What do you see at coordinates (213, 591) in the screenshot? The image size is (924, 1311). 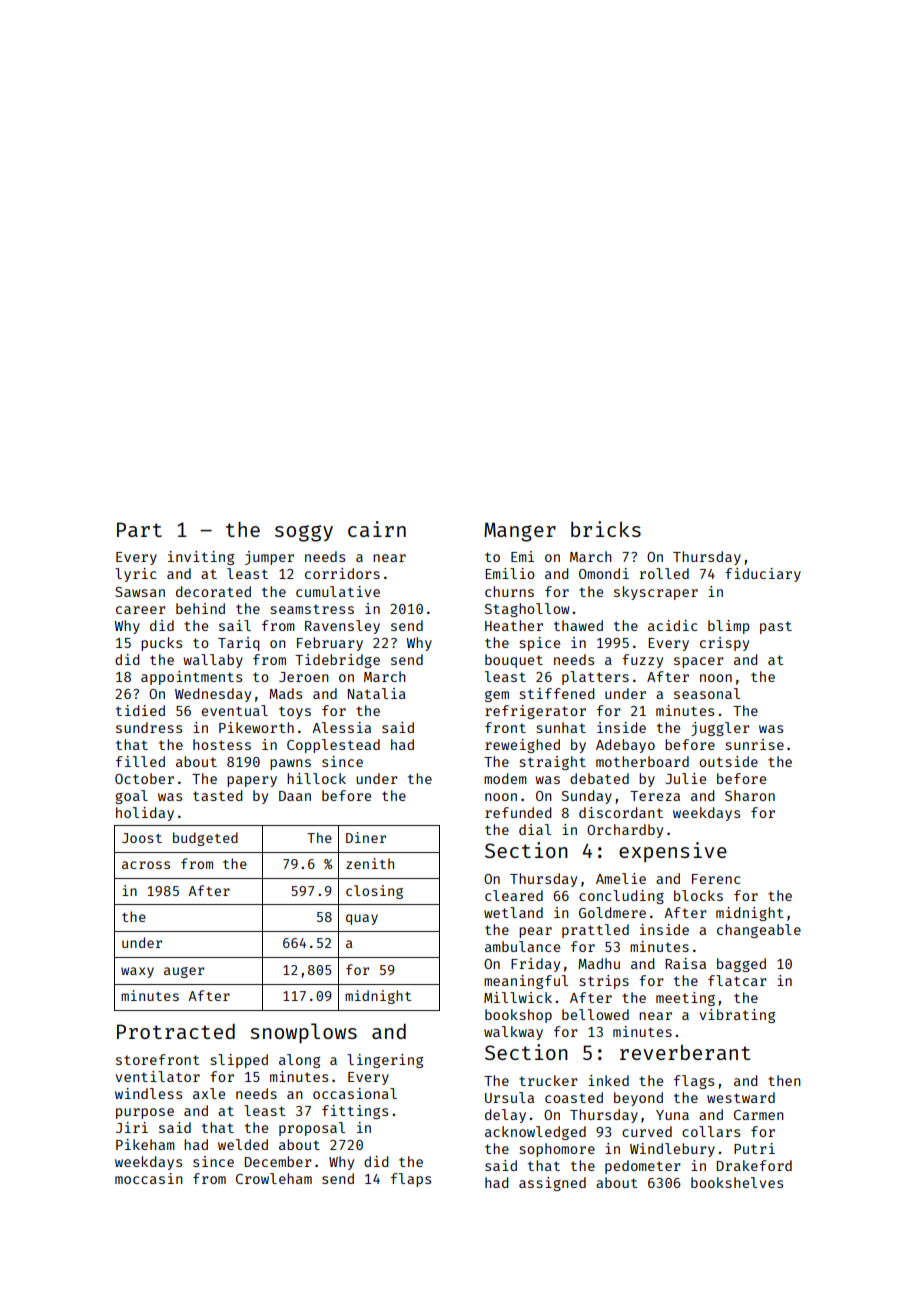 I see `decorated` at bounding box center [213, 591].
